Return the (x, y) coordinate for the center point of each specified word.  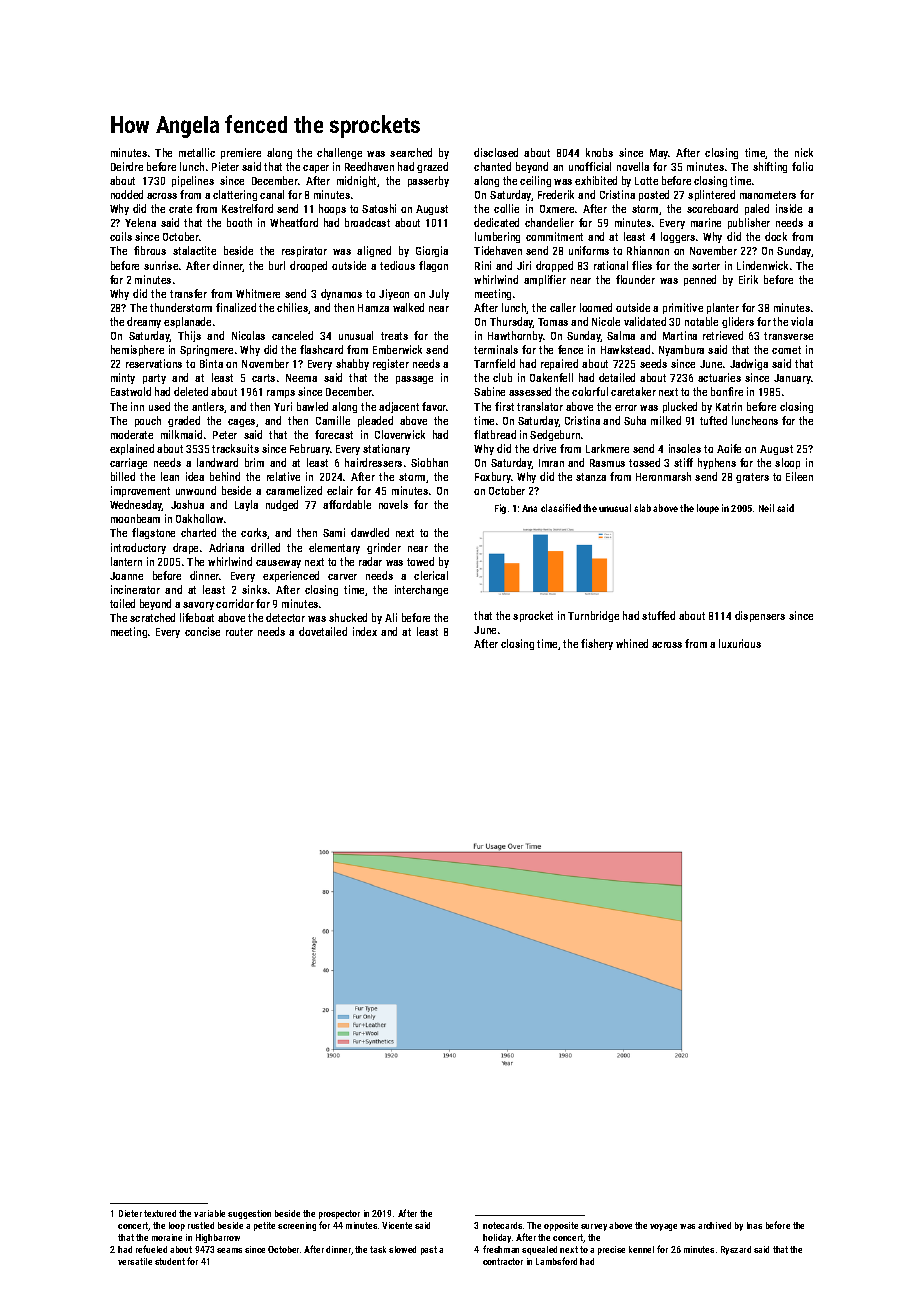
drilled (265, 547)
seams (229, 1250)
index (365, 631)
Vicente (397, 1225)
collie (506, 208)
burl (277, 265)
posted (654, 195)
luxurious (740, 643)
